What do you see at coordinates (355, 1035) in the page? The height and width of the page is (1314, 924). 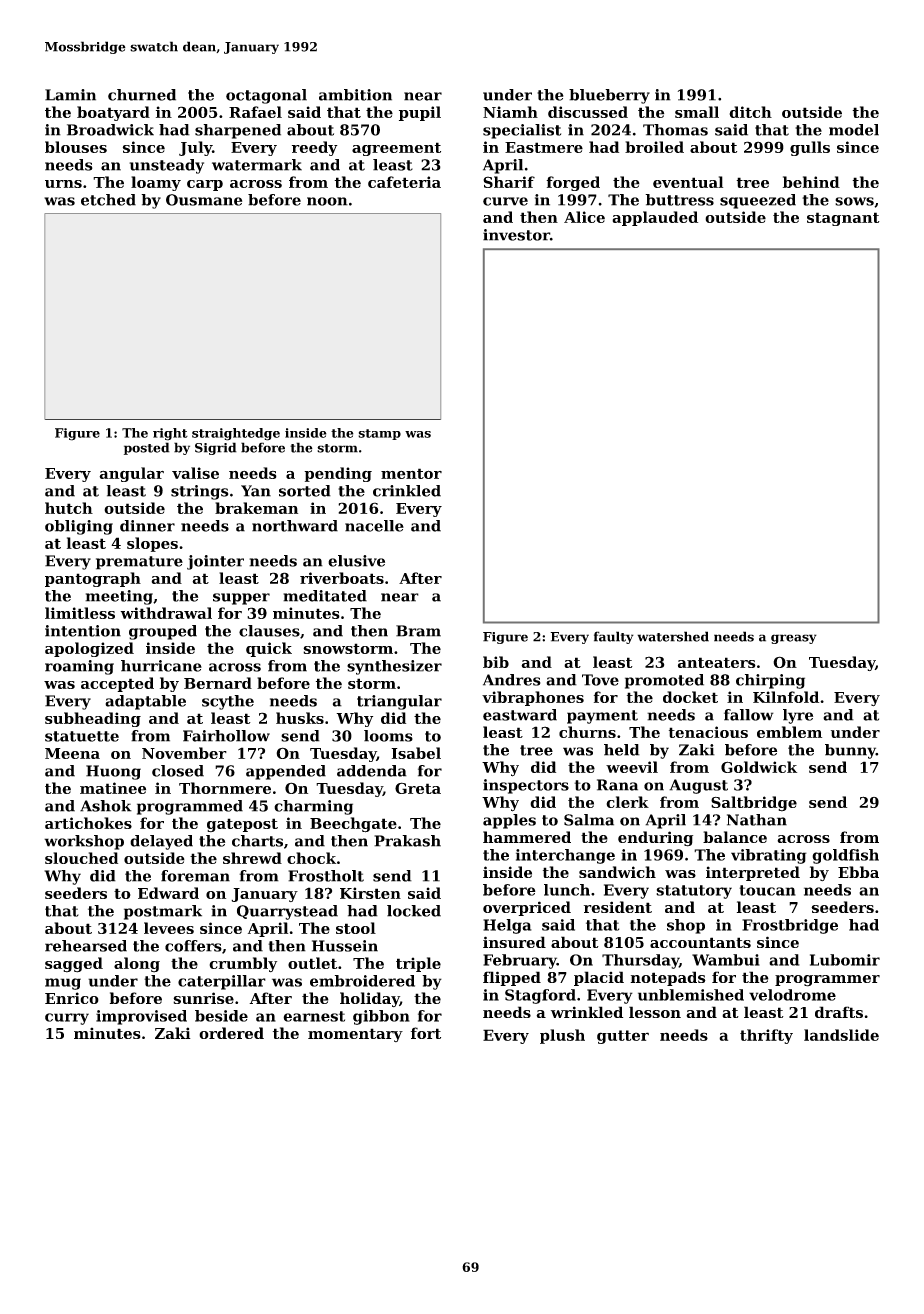 I see `momentary` at bounding box center [355, 1035].
